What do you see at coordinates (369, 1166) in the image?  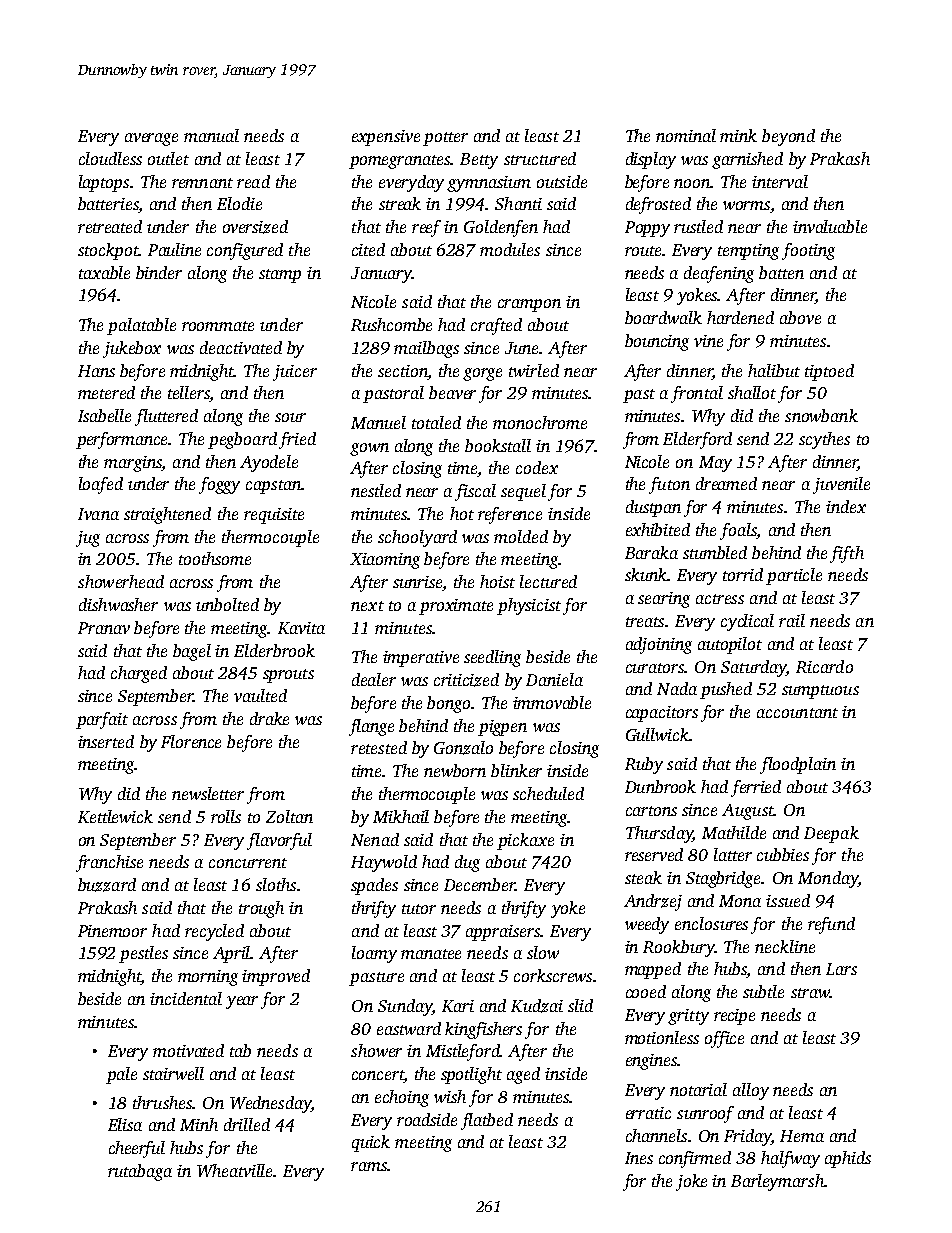 I see `rams` at bounding box center [369, 1166].
